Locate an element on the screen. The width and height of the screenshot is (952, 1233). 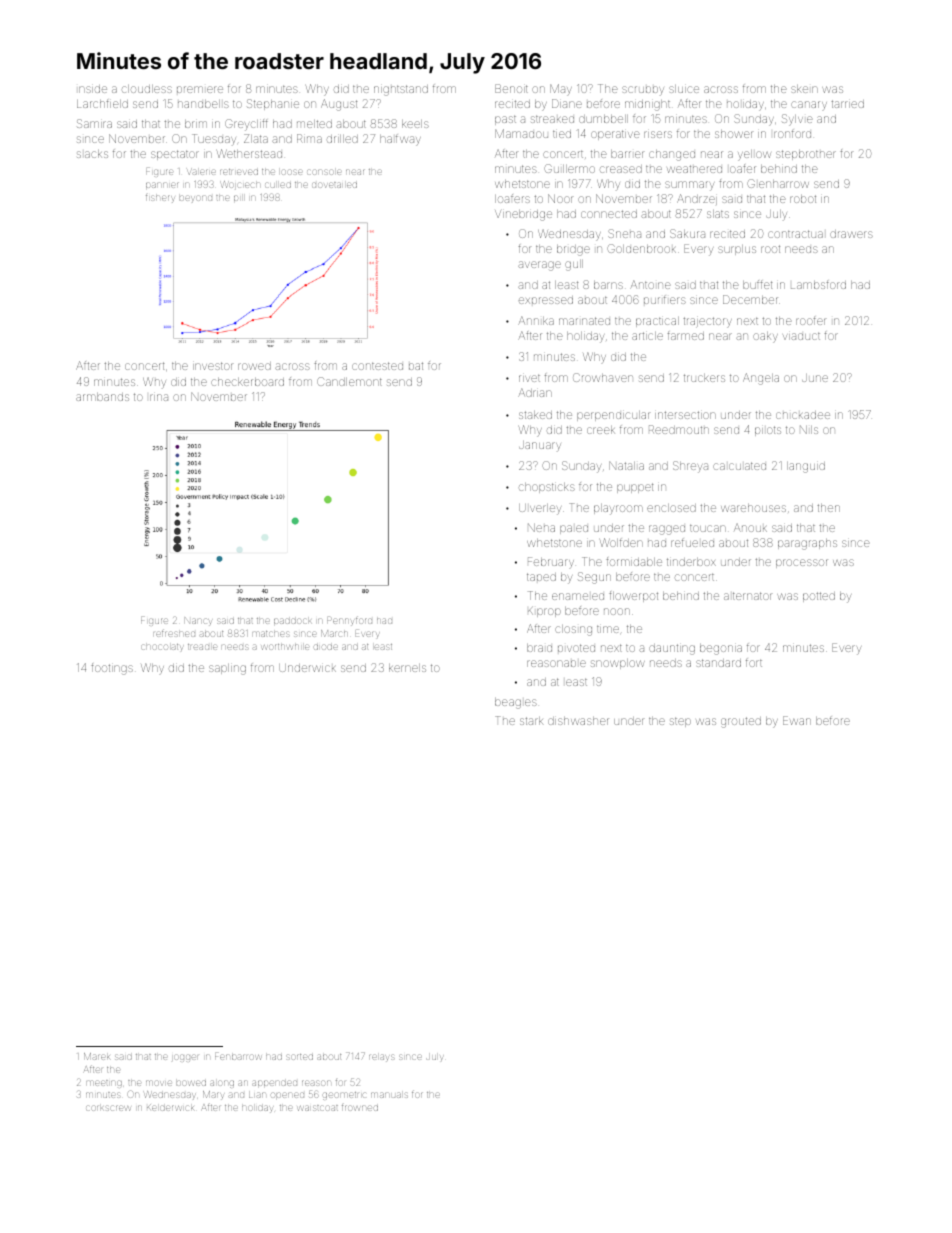
alternator is located at coordinates (747, 596).
